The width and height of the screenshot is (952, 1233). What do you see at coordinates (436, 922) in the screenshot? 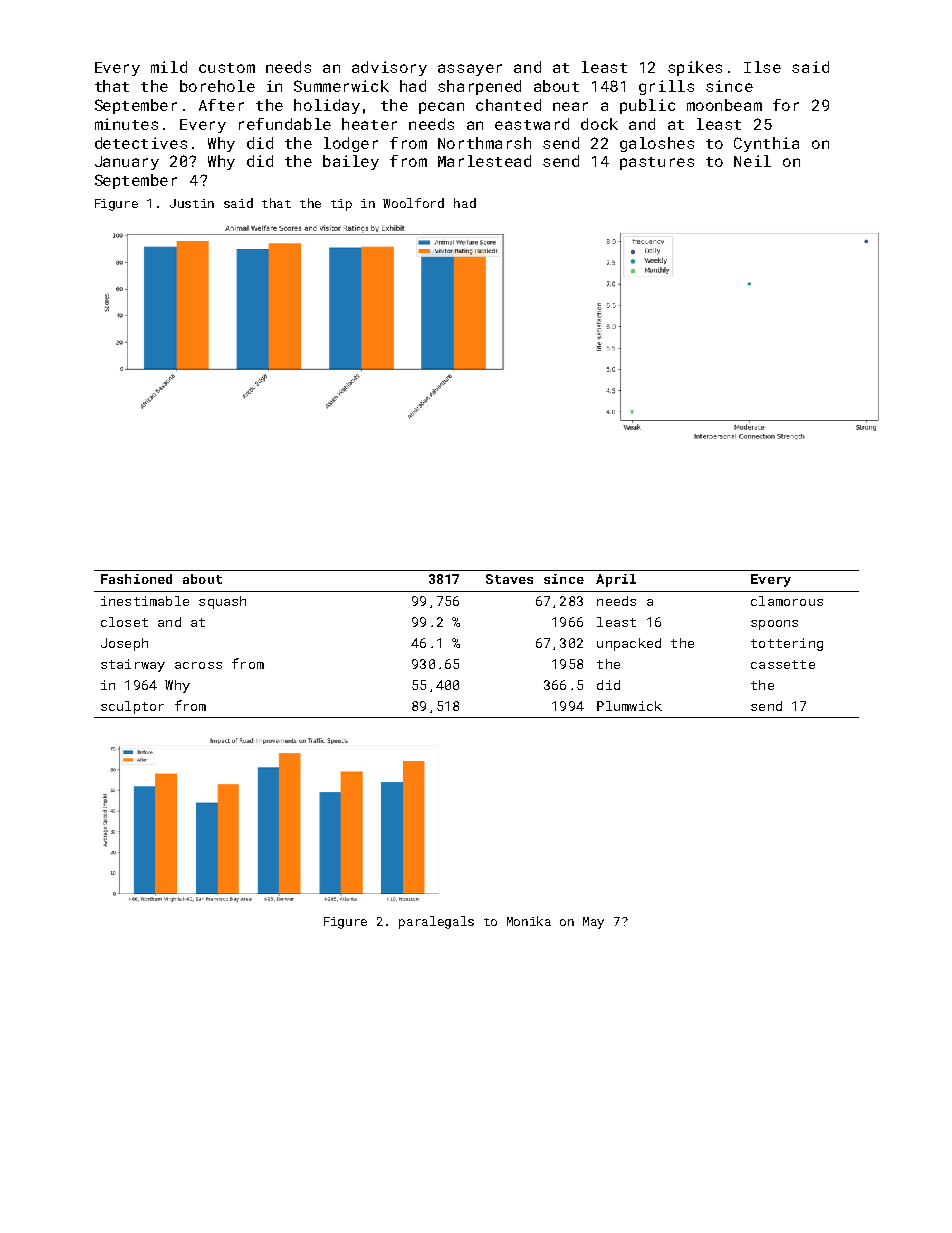
I see `paralegals` at bounding box center [436, 922].
